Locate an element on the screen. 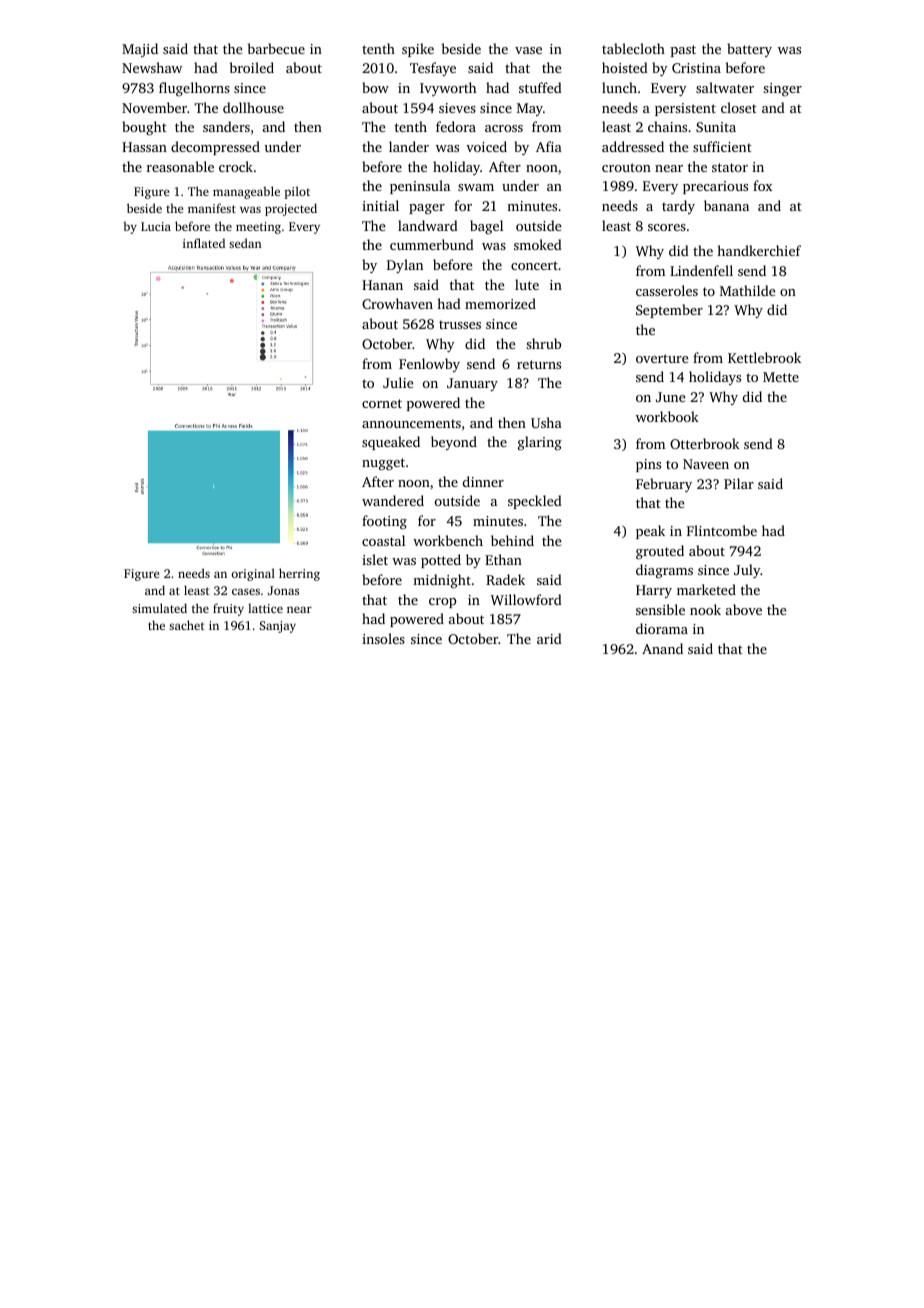  sachet is located at coordinates (187, 625).
